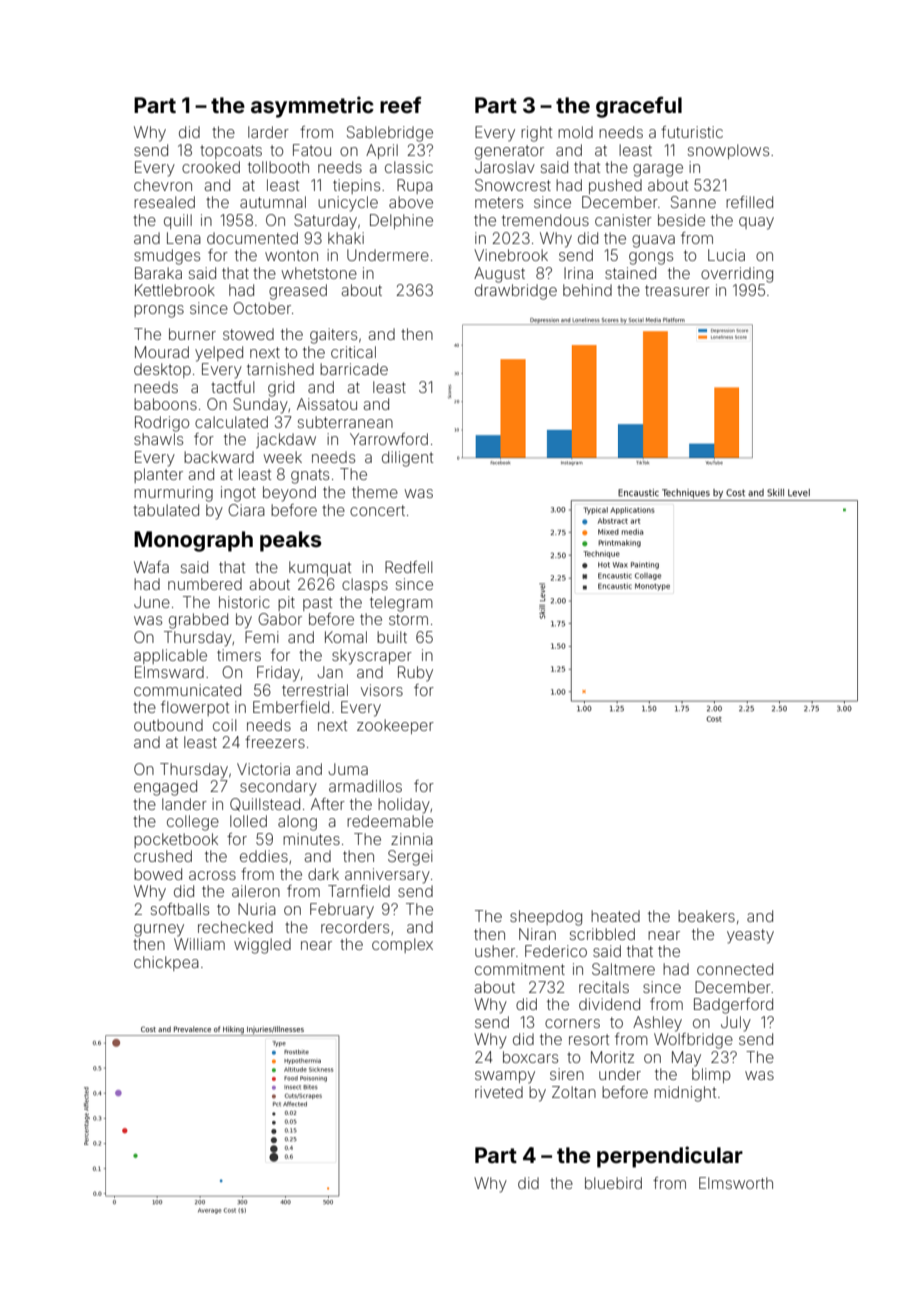 The image size is (908, 1316). What do you see at coordinates (312, 107) in the screenshot?
I see `asymmetric` at bounding box center [312, 107].
